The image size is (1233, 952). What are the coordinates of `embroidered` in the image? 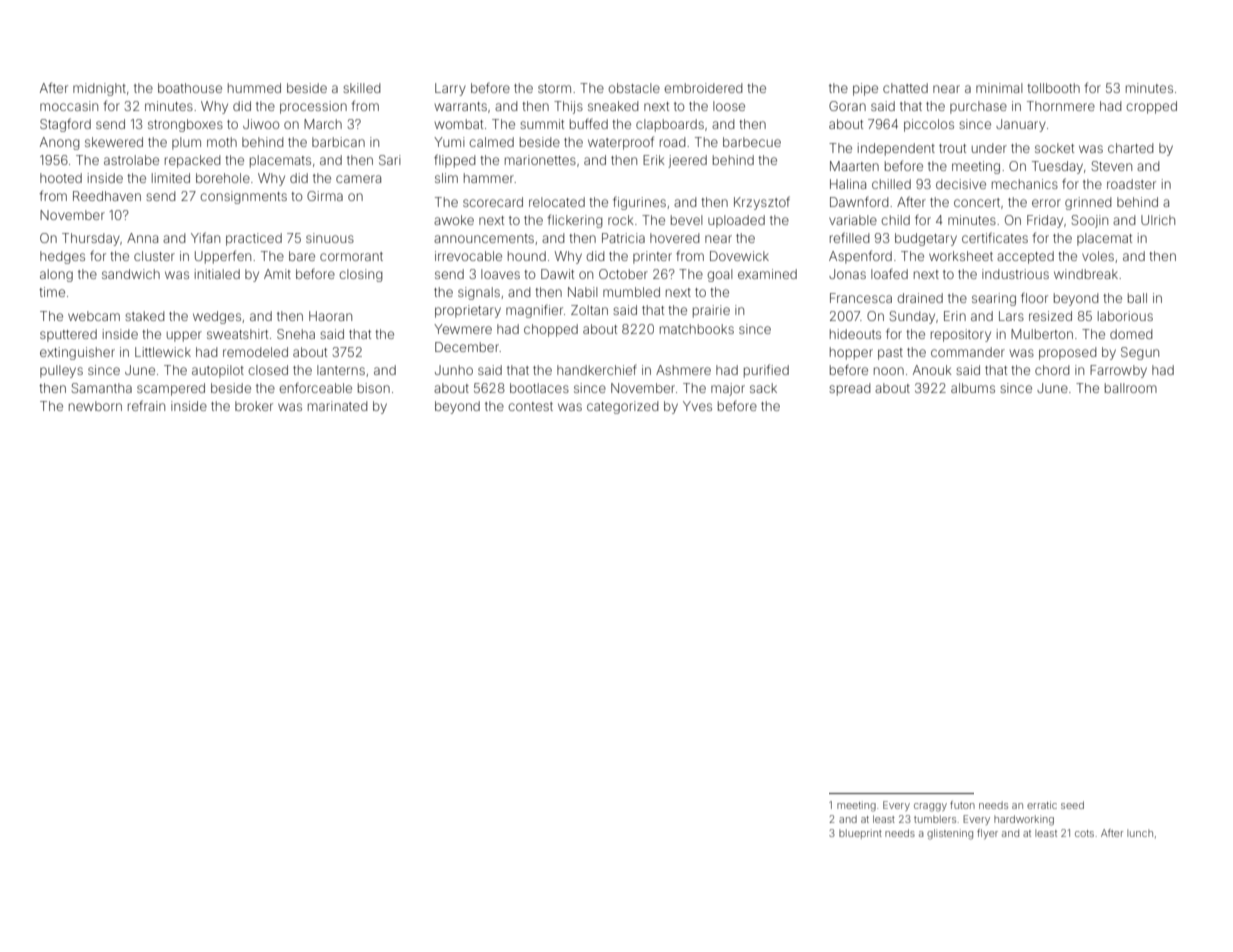 It's located at (703, 88).
